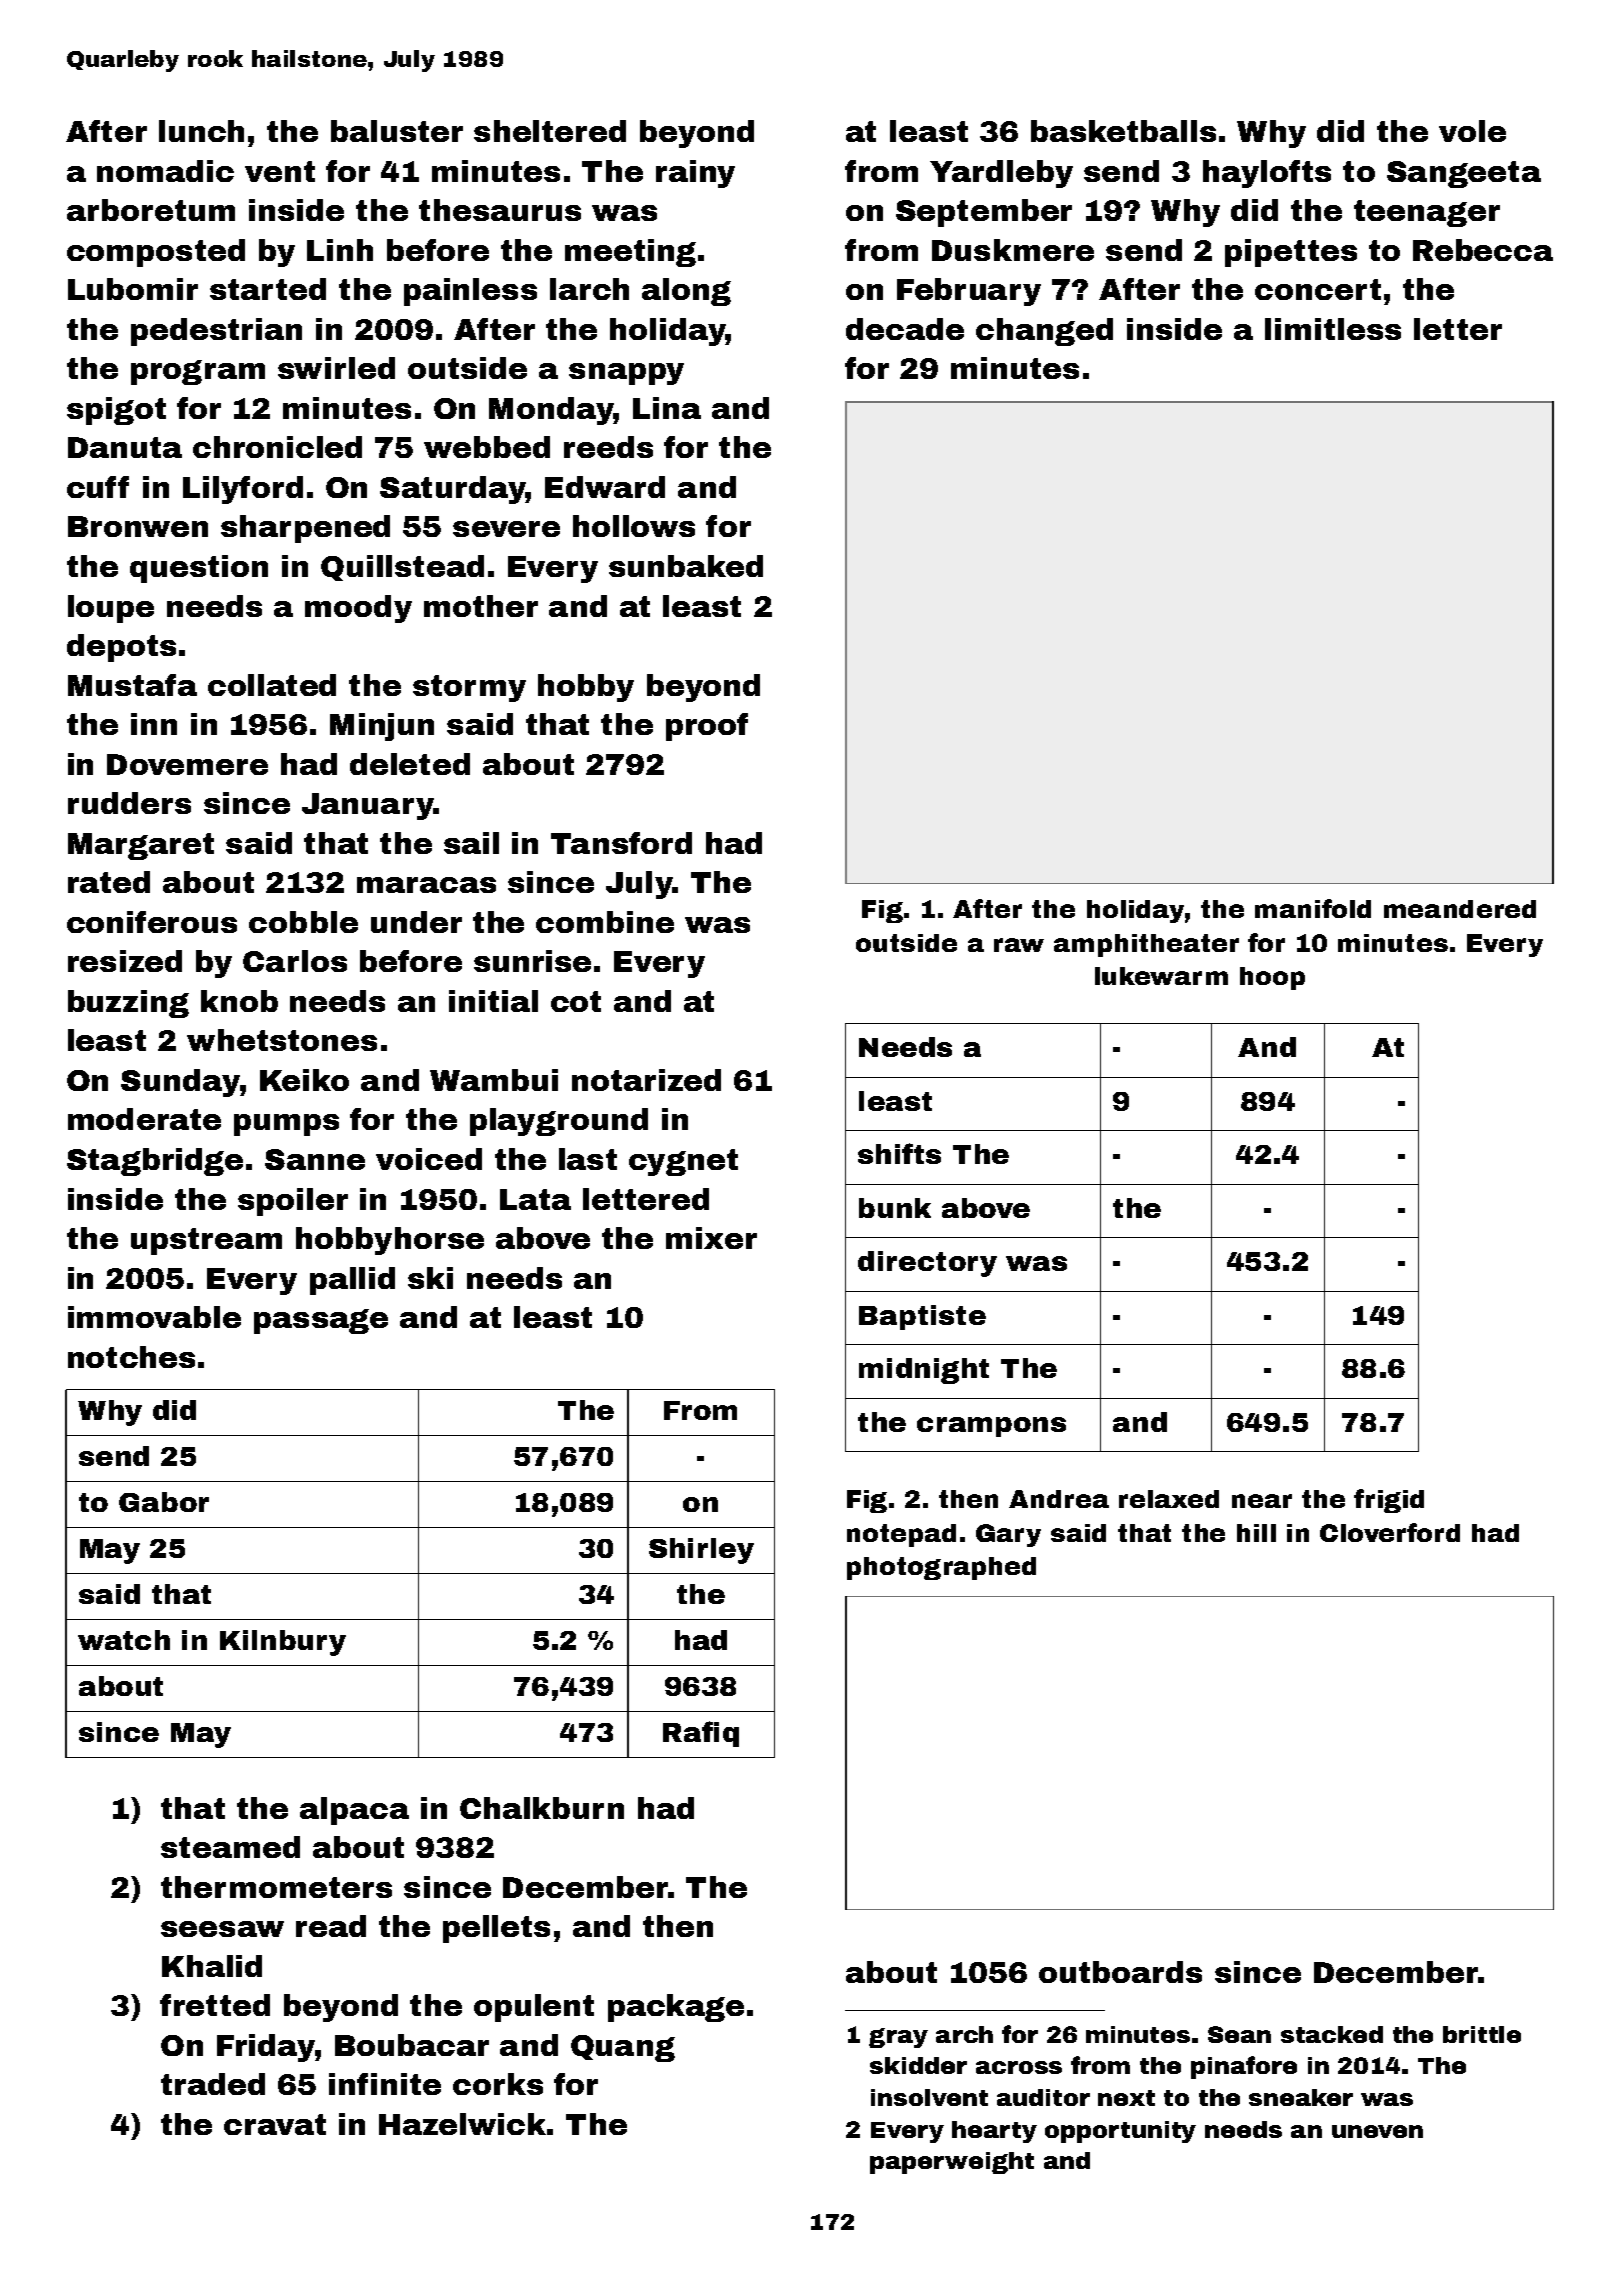 This screenshot has width=1620, height=2292. Describe the element at coordinates (275, 2124) in the screenshot. I see `cravat` at that location.
